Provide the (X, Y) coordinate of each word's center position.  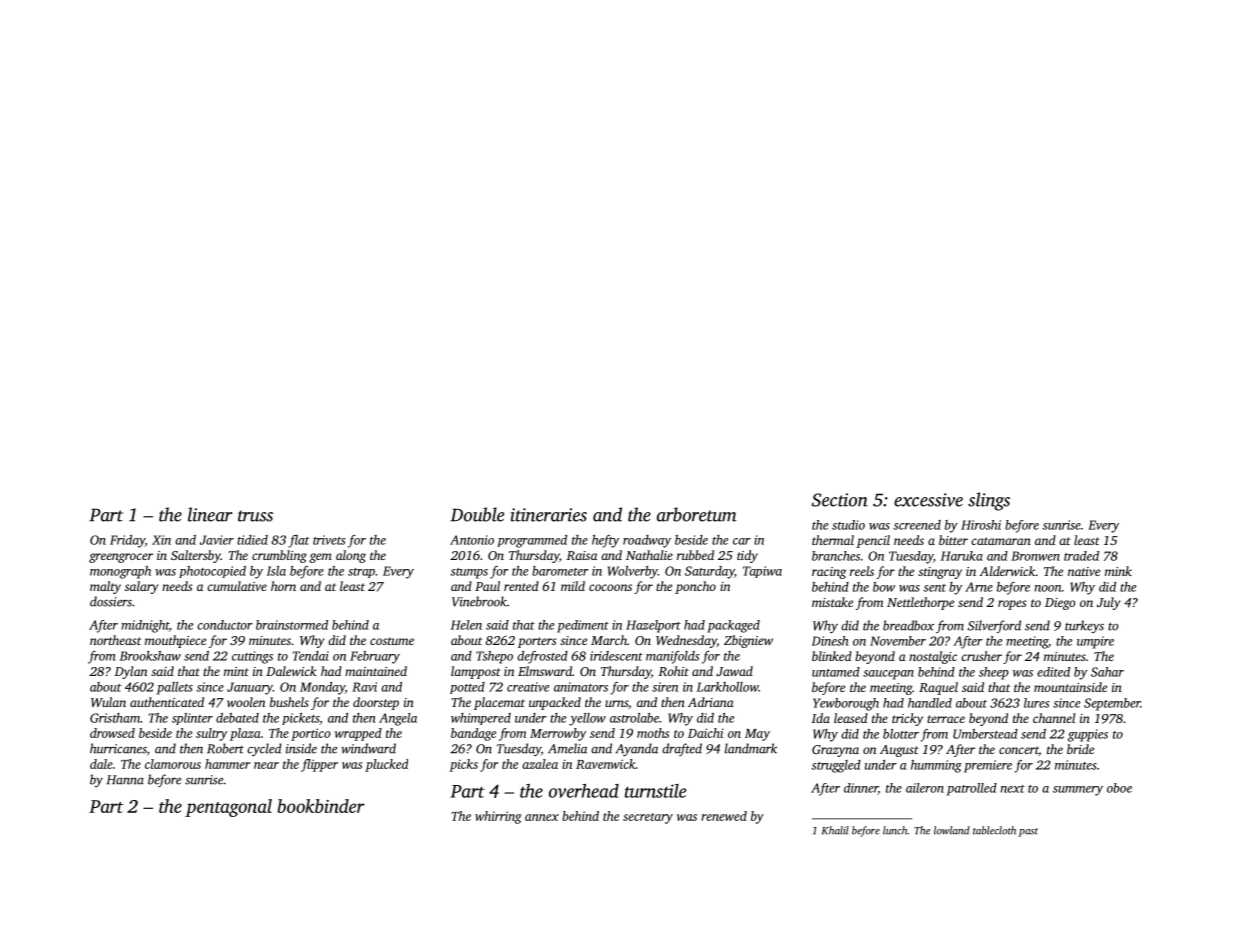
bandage (473, 734)
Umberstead (985, 734)
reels (862, 571)
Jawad (734, 671)
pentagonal (228, 808)
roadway (647, 541)
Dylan (130, 672)
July (1108, 603)
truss (255, 516)
